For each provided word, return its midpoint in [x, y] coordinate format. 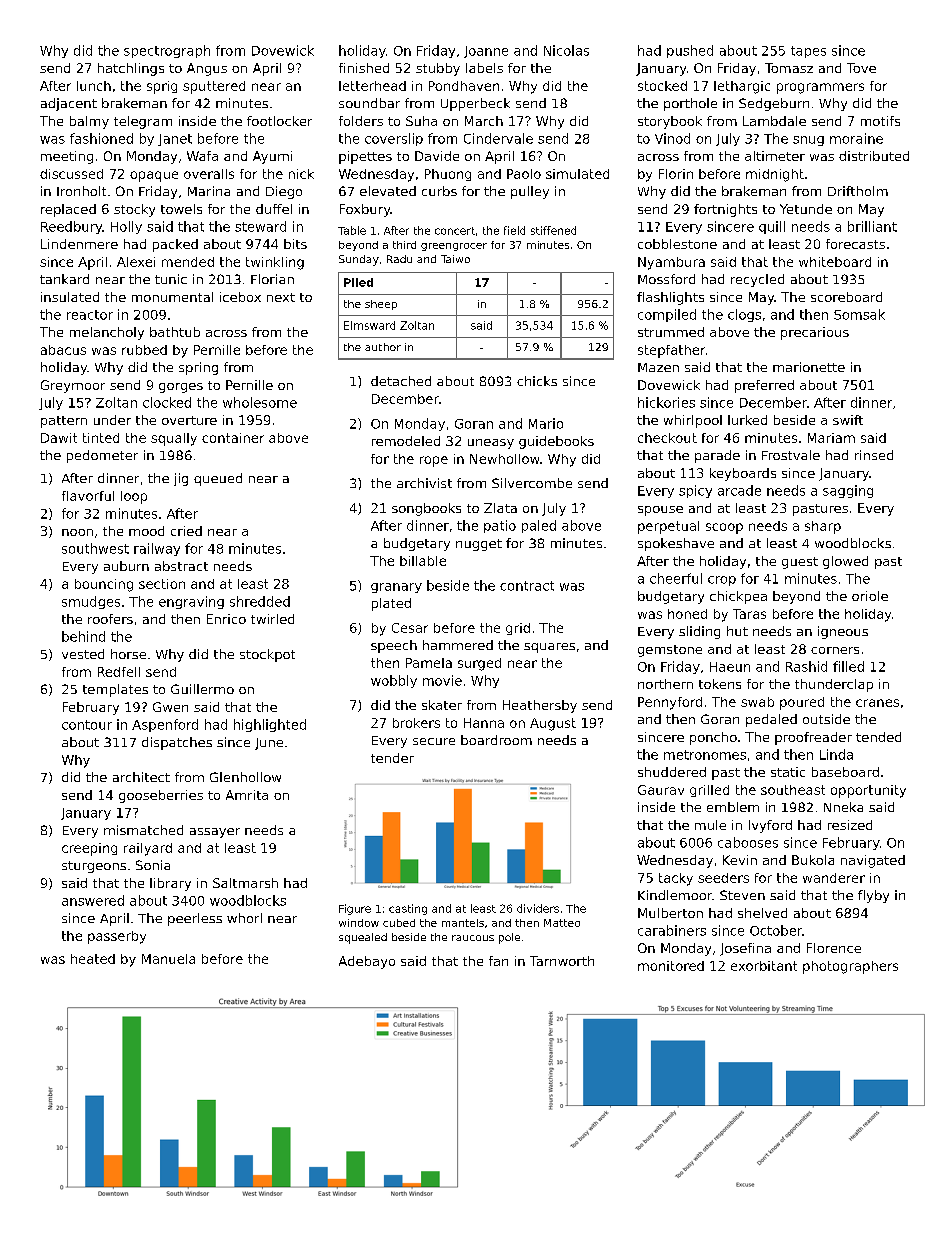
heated [93, 959]
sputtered [214, 87]
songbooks [426, 509]
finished [364, 68]
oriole [870, 596]
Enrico [226, 619]
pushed [690, 51]
